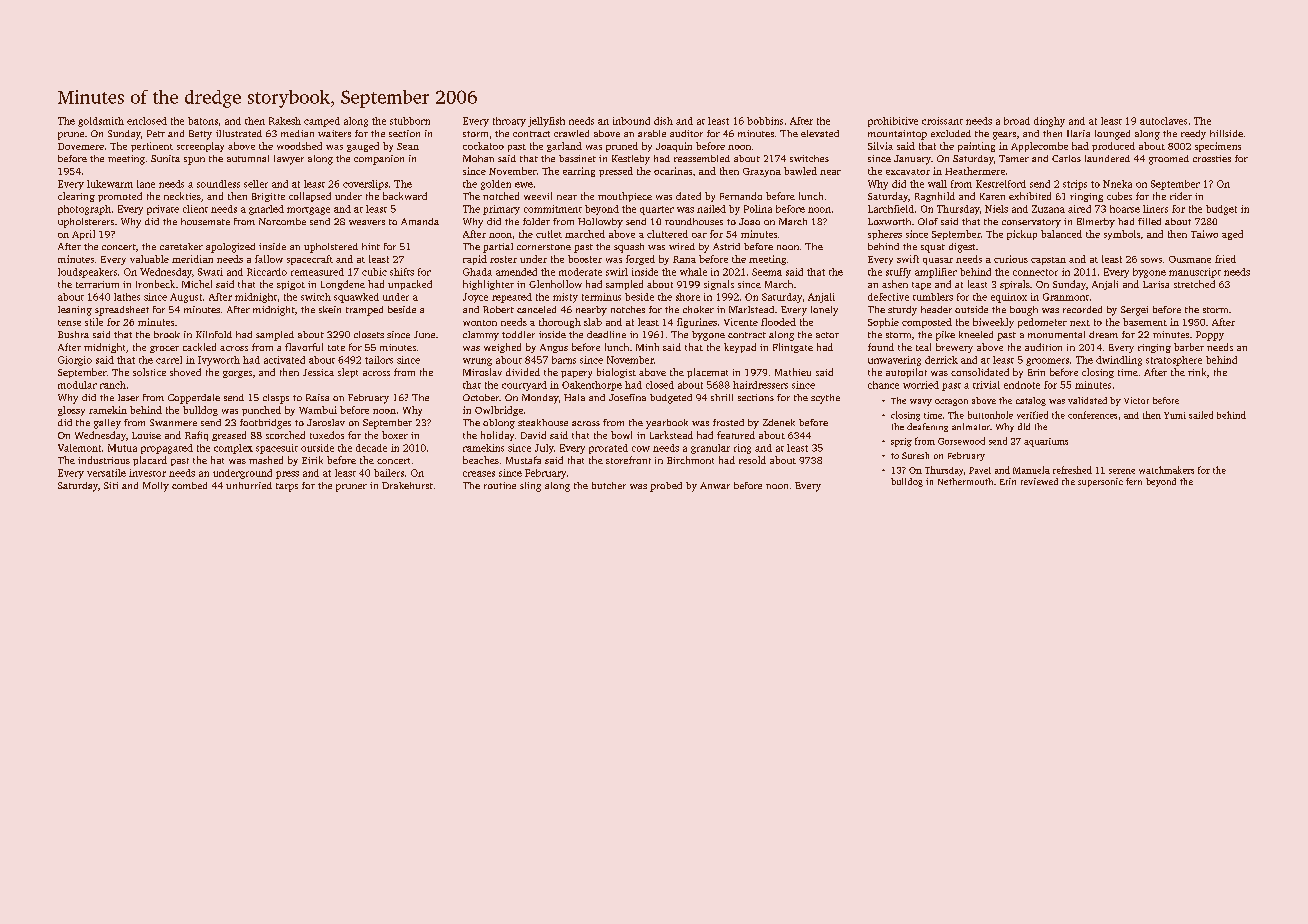  I want to click on versatile, so click(106, 473).
